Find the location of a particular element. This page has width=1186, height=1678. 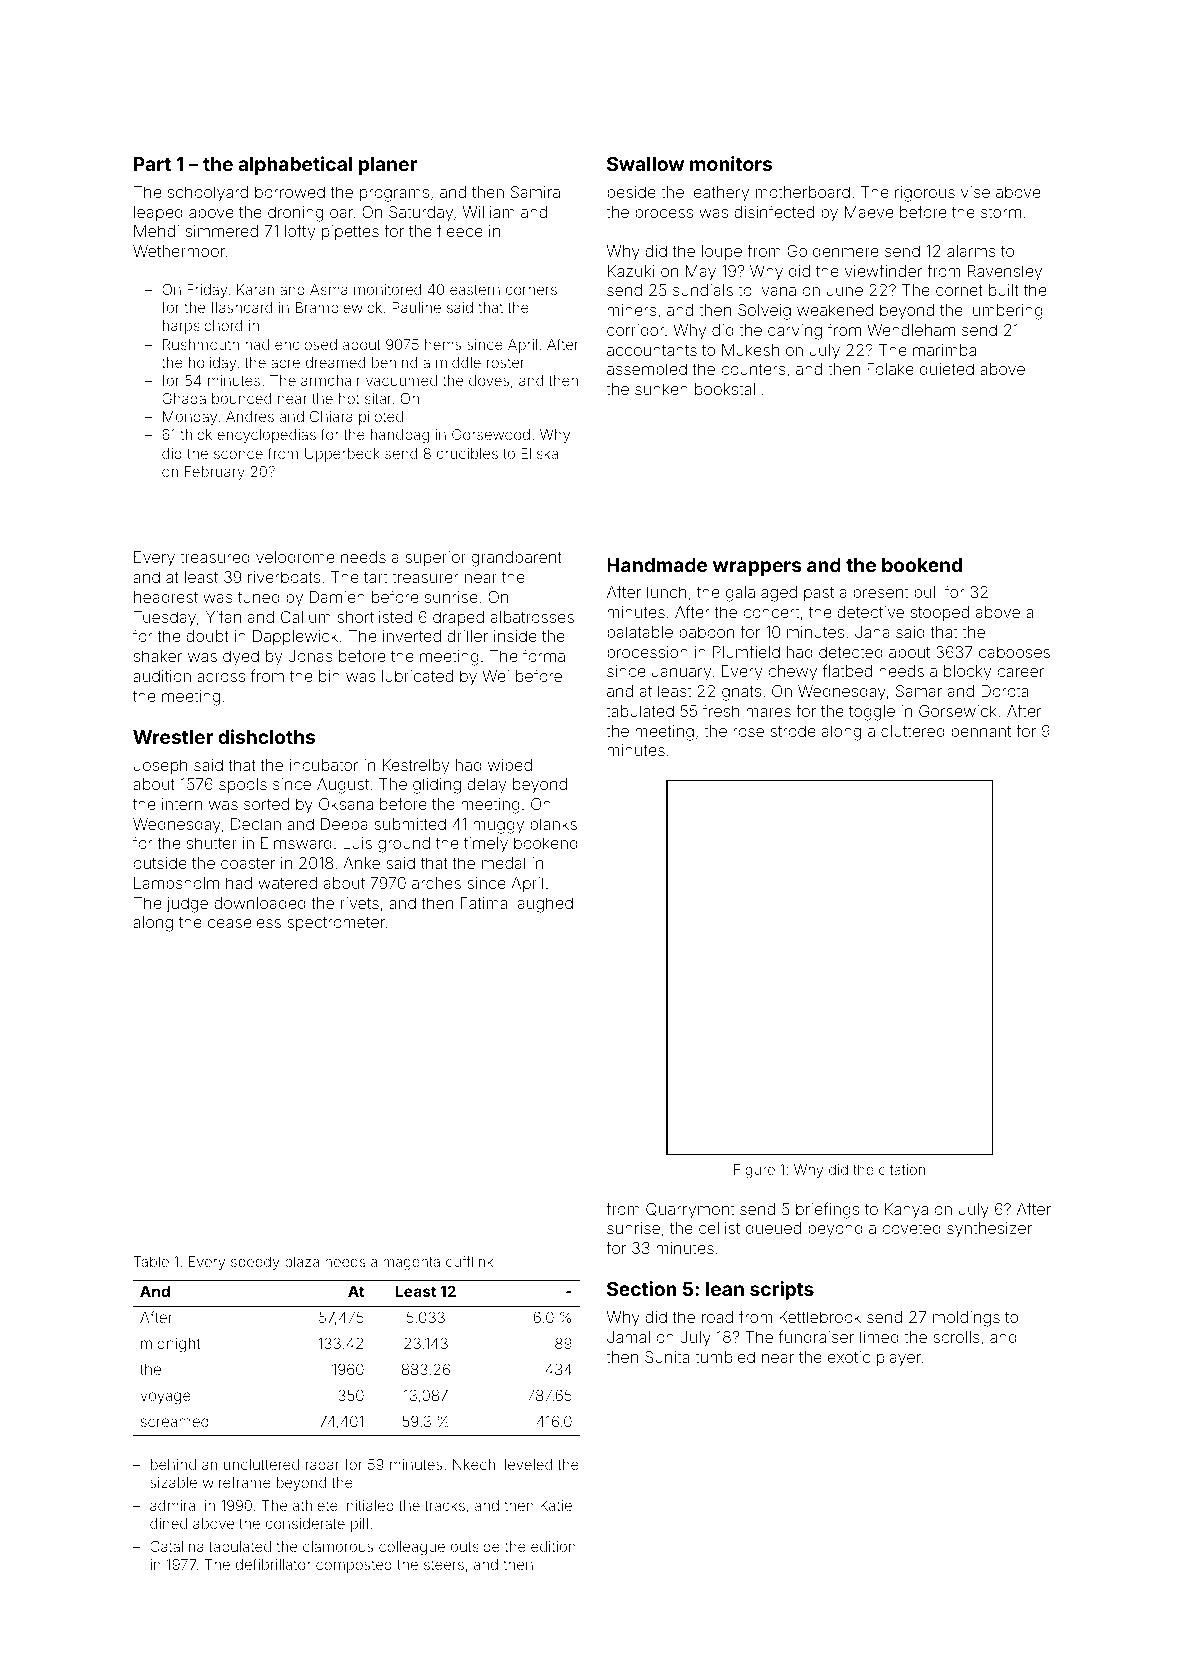

sundials is located at coordinates (703, 290).
